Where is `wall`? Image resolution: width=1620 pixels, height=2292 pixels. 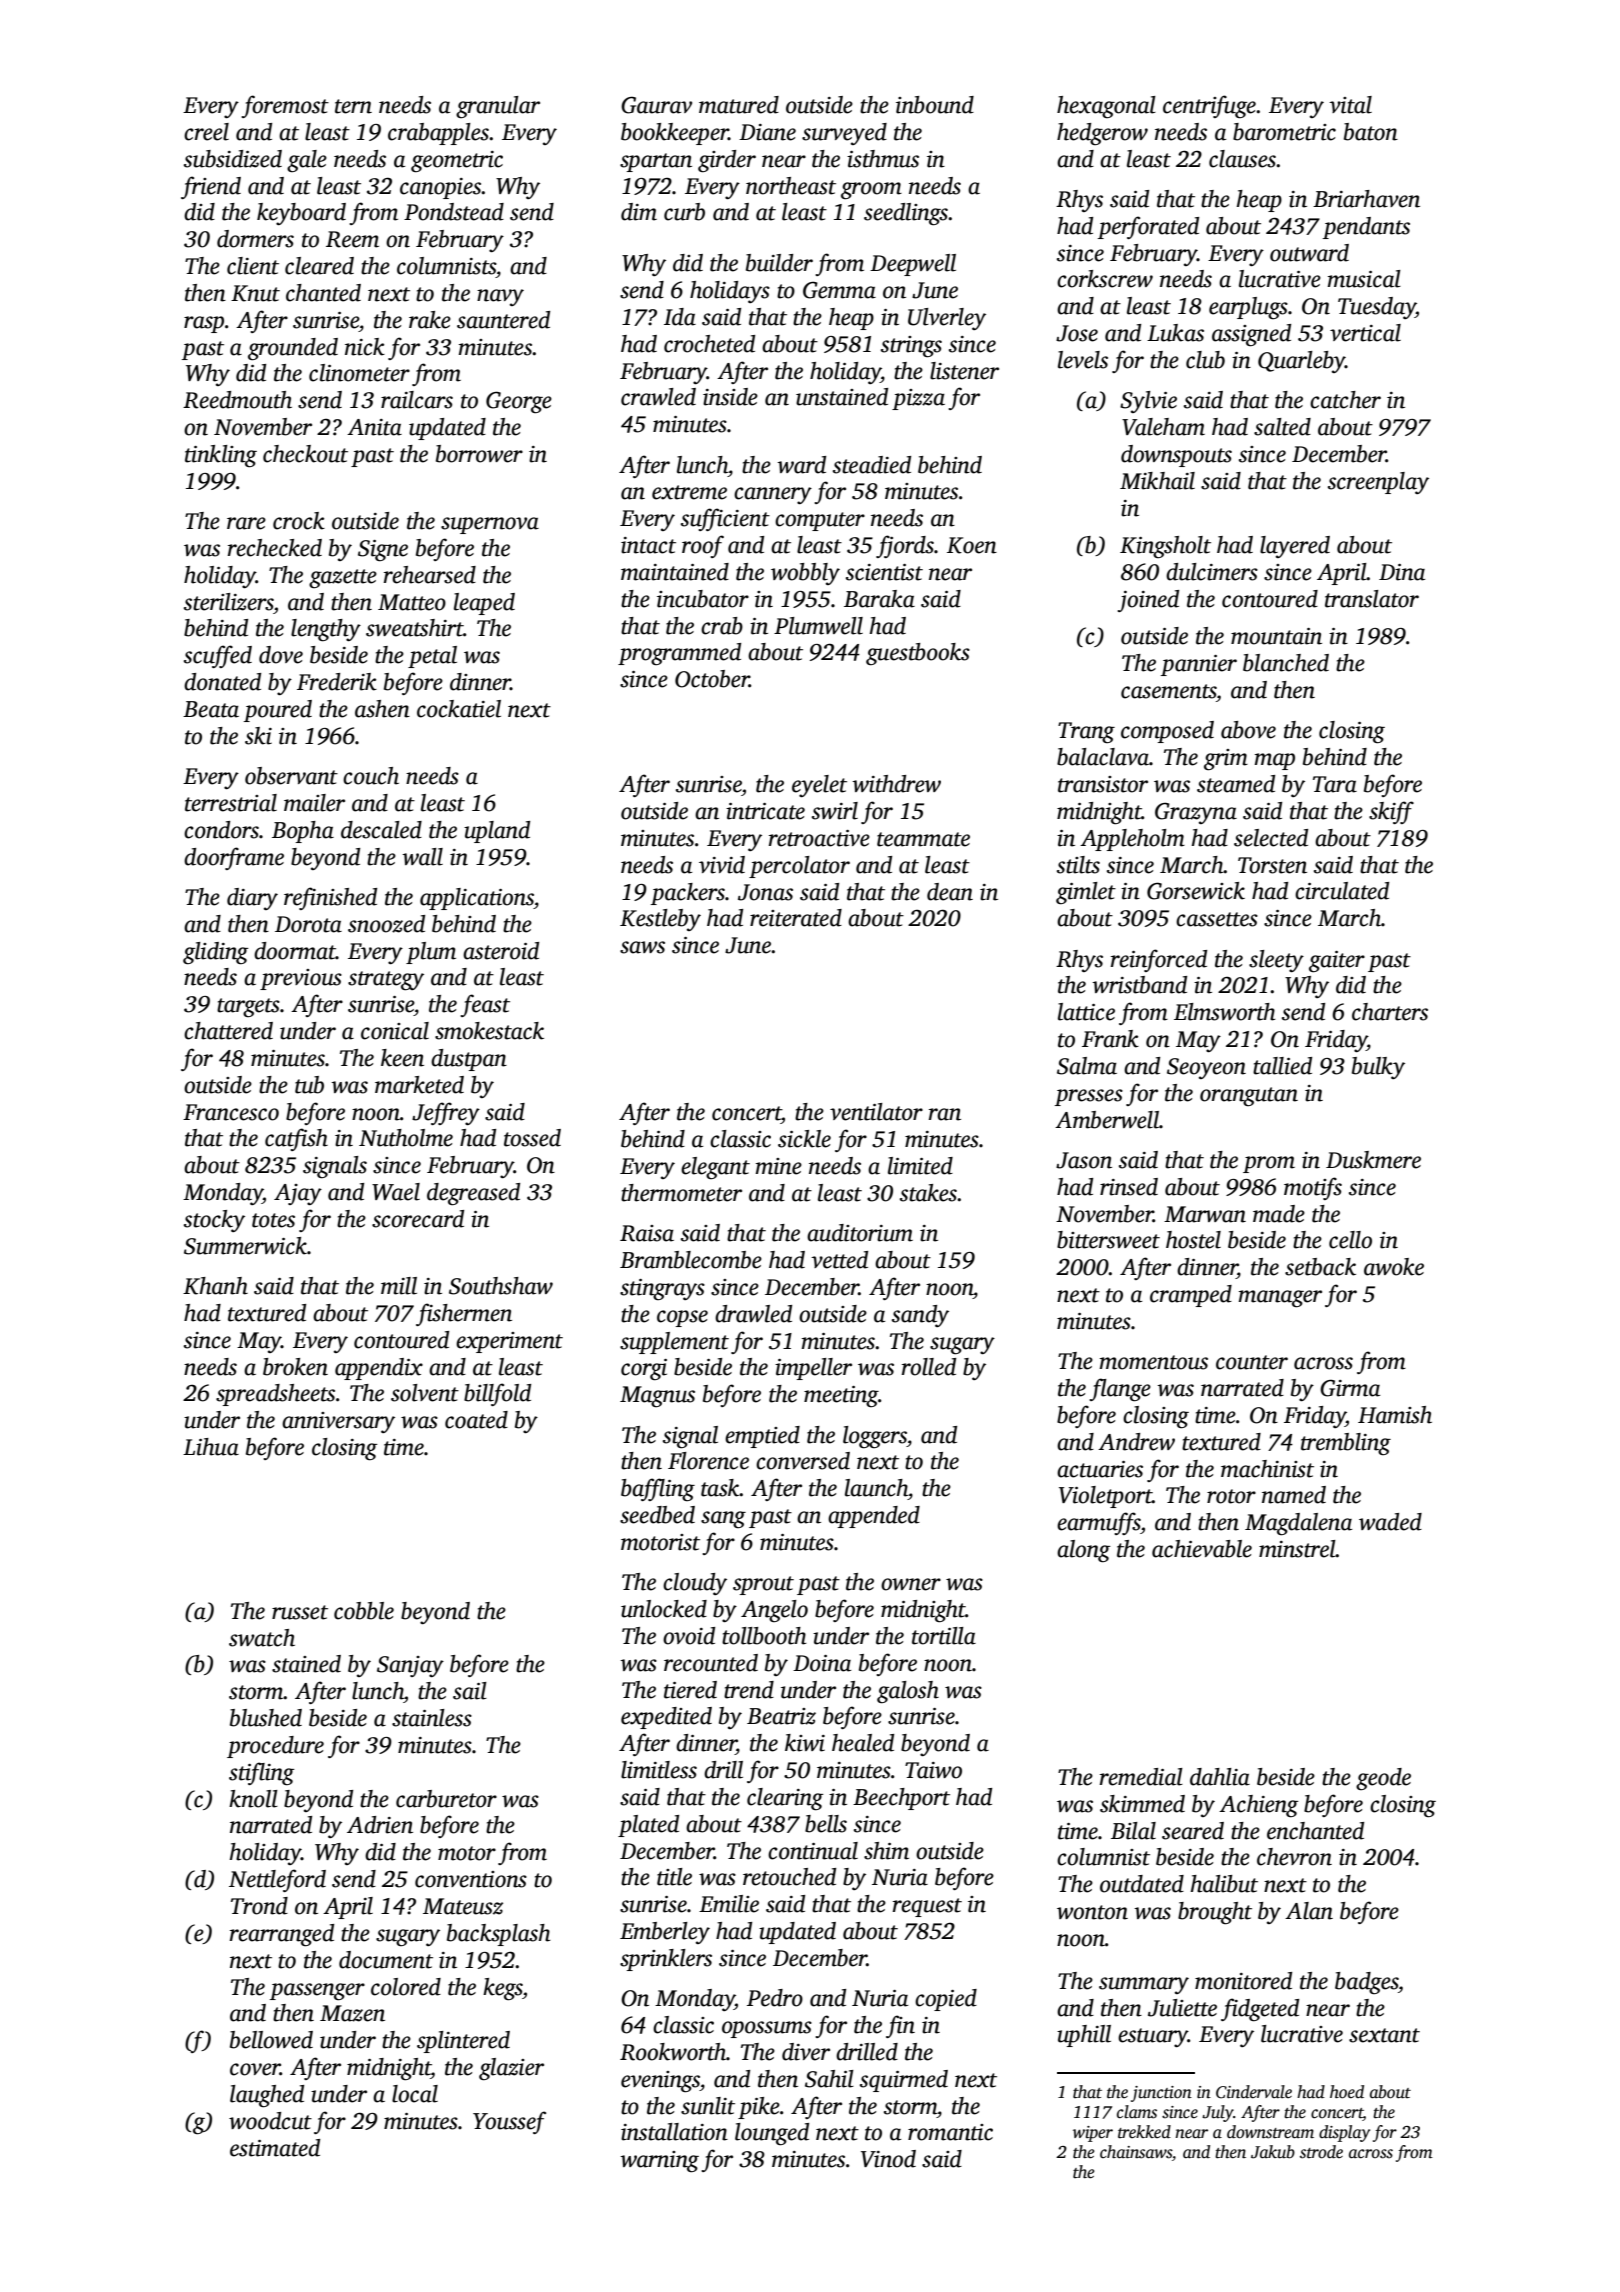 wall is located at coordinates (422, 857).
